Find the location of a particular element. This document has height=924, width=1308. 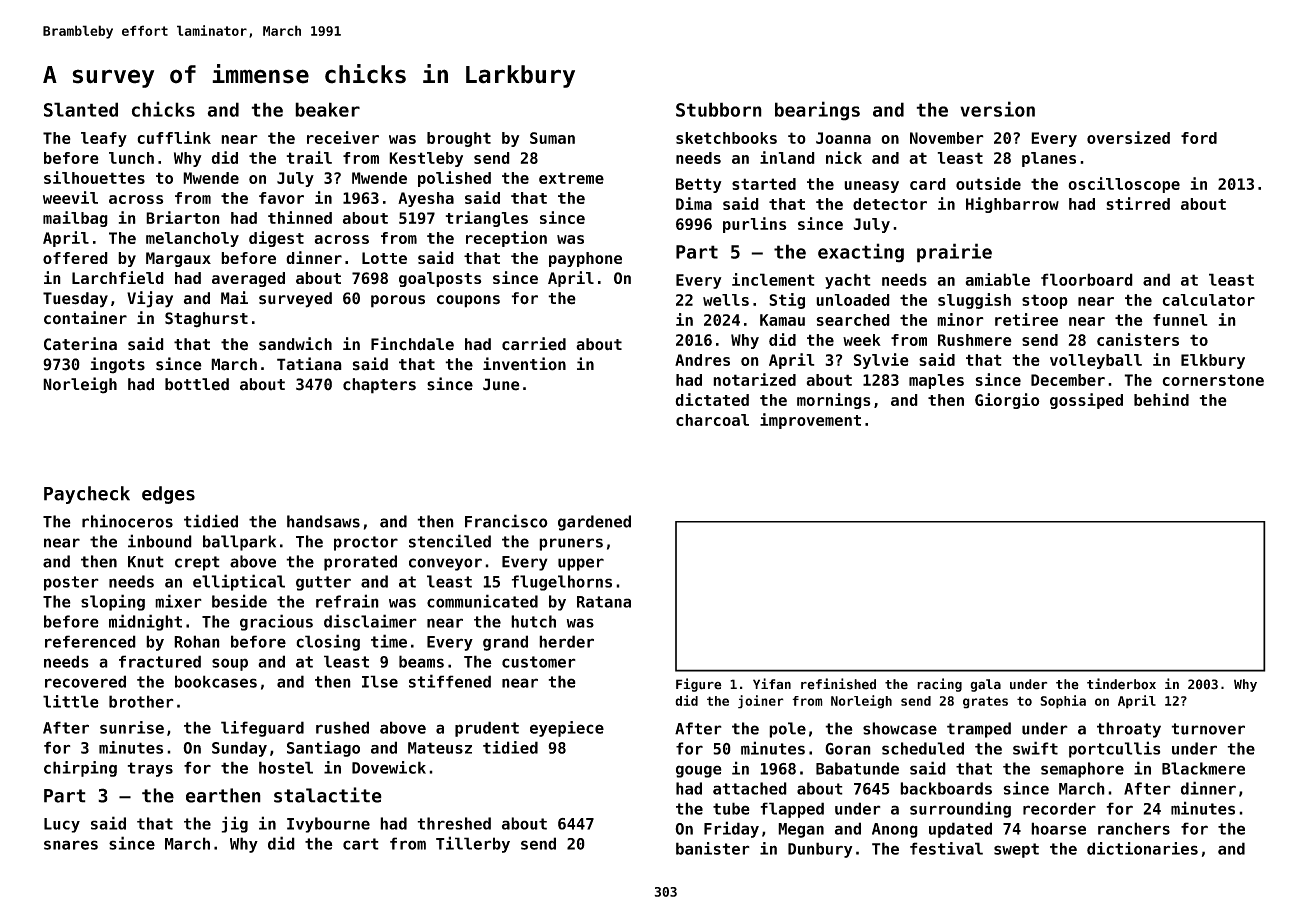

poster is located at coordinates (71, 583).
